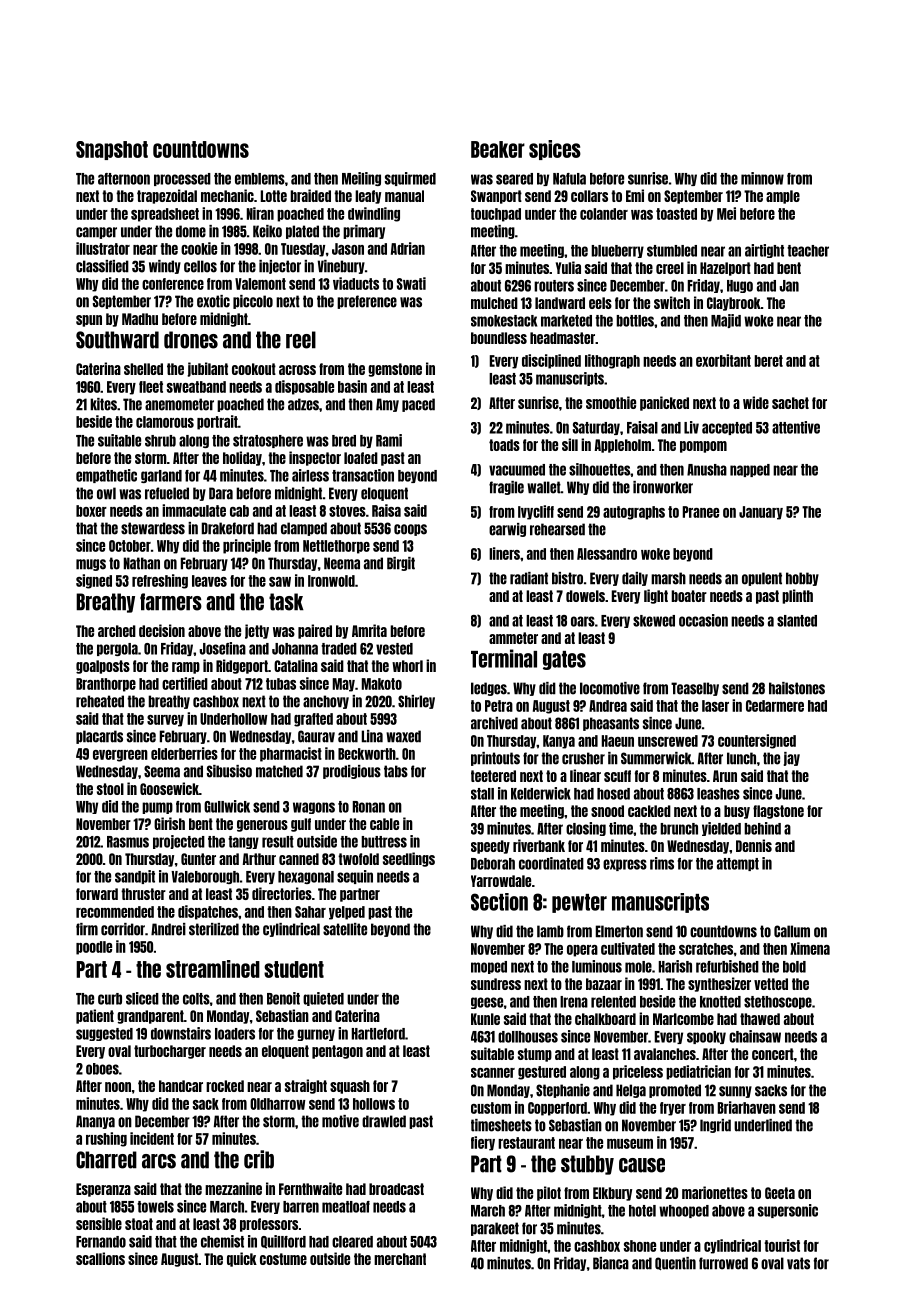  Describe the element at coordinates (555, 150) in the screenshot. I see `spices` at that location.
